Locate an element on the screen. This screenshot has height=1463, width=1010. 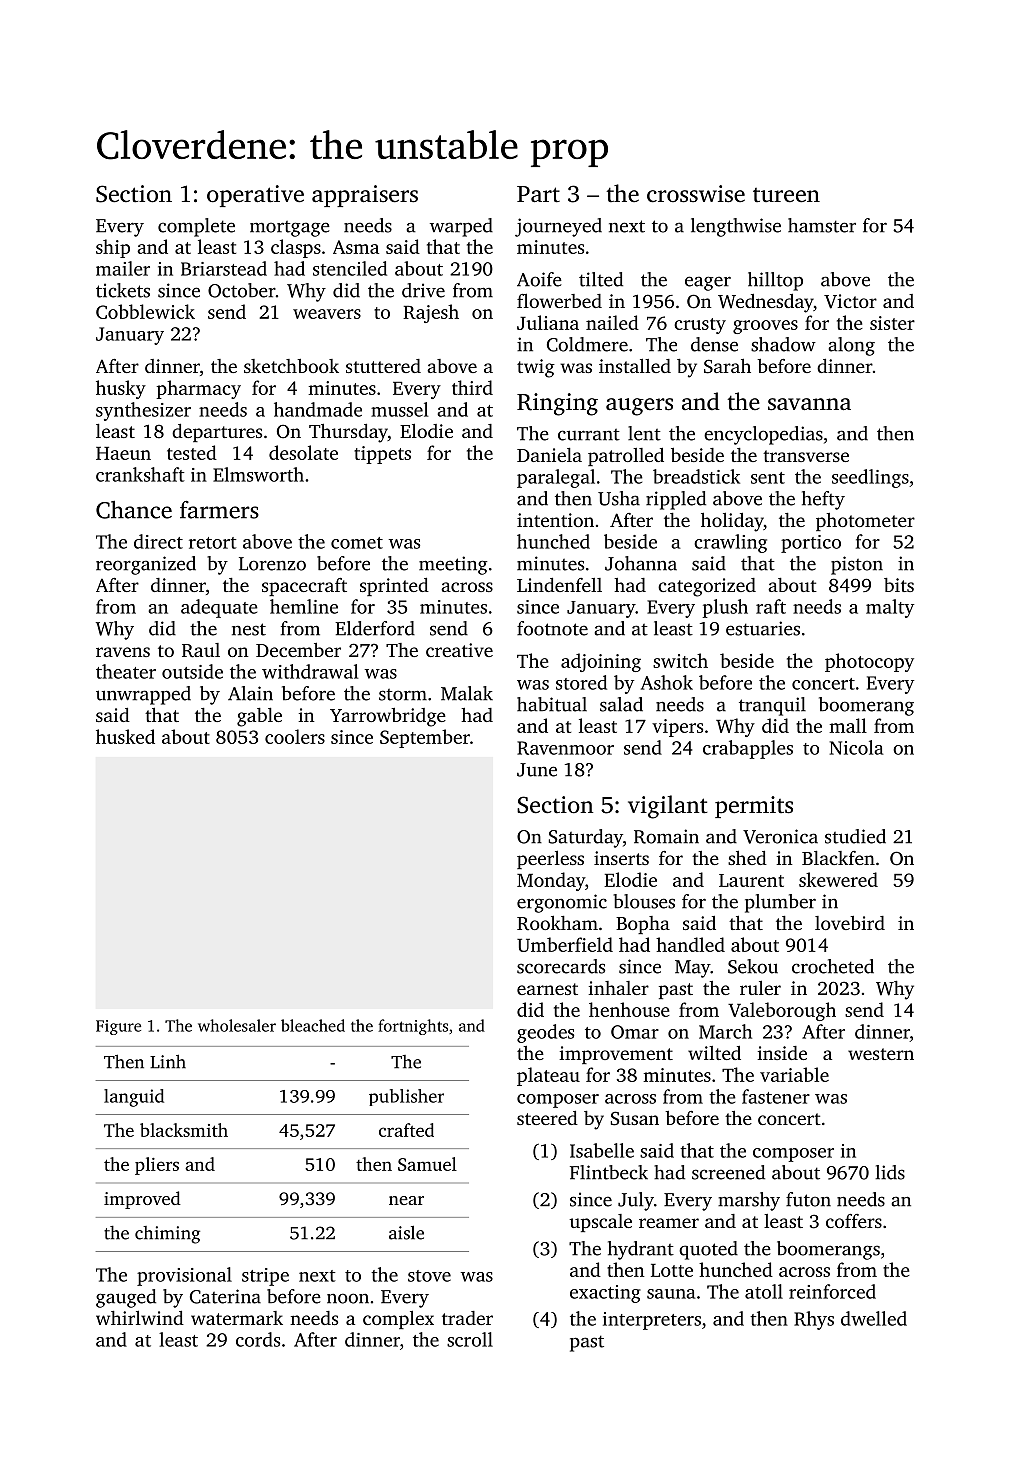
whirlwind is located at coordinates (140, 1317).
